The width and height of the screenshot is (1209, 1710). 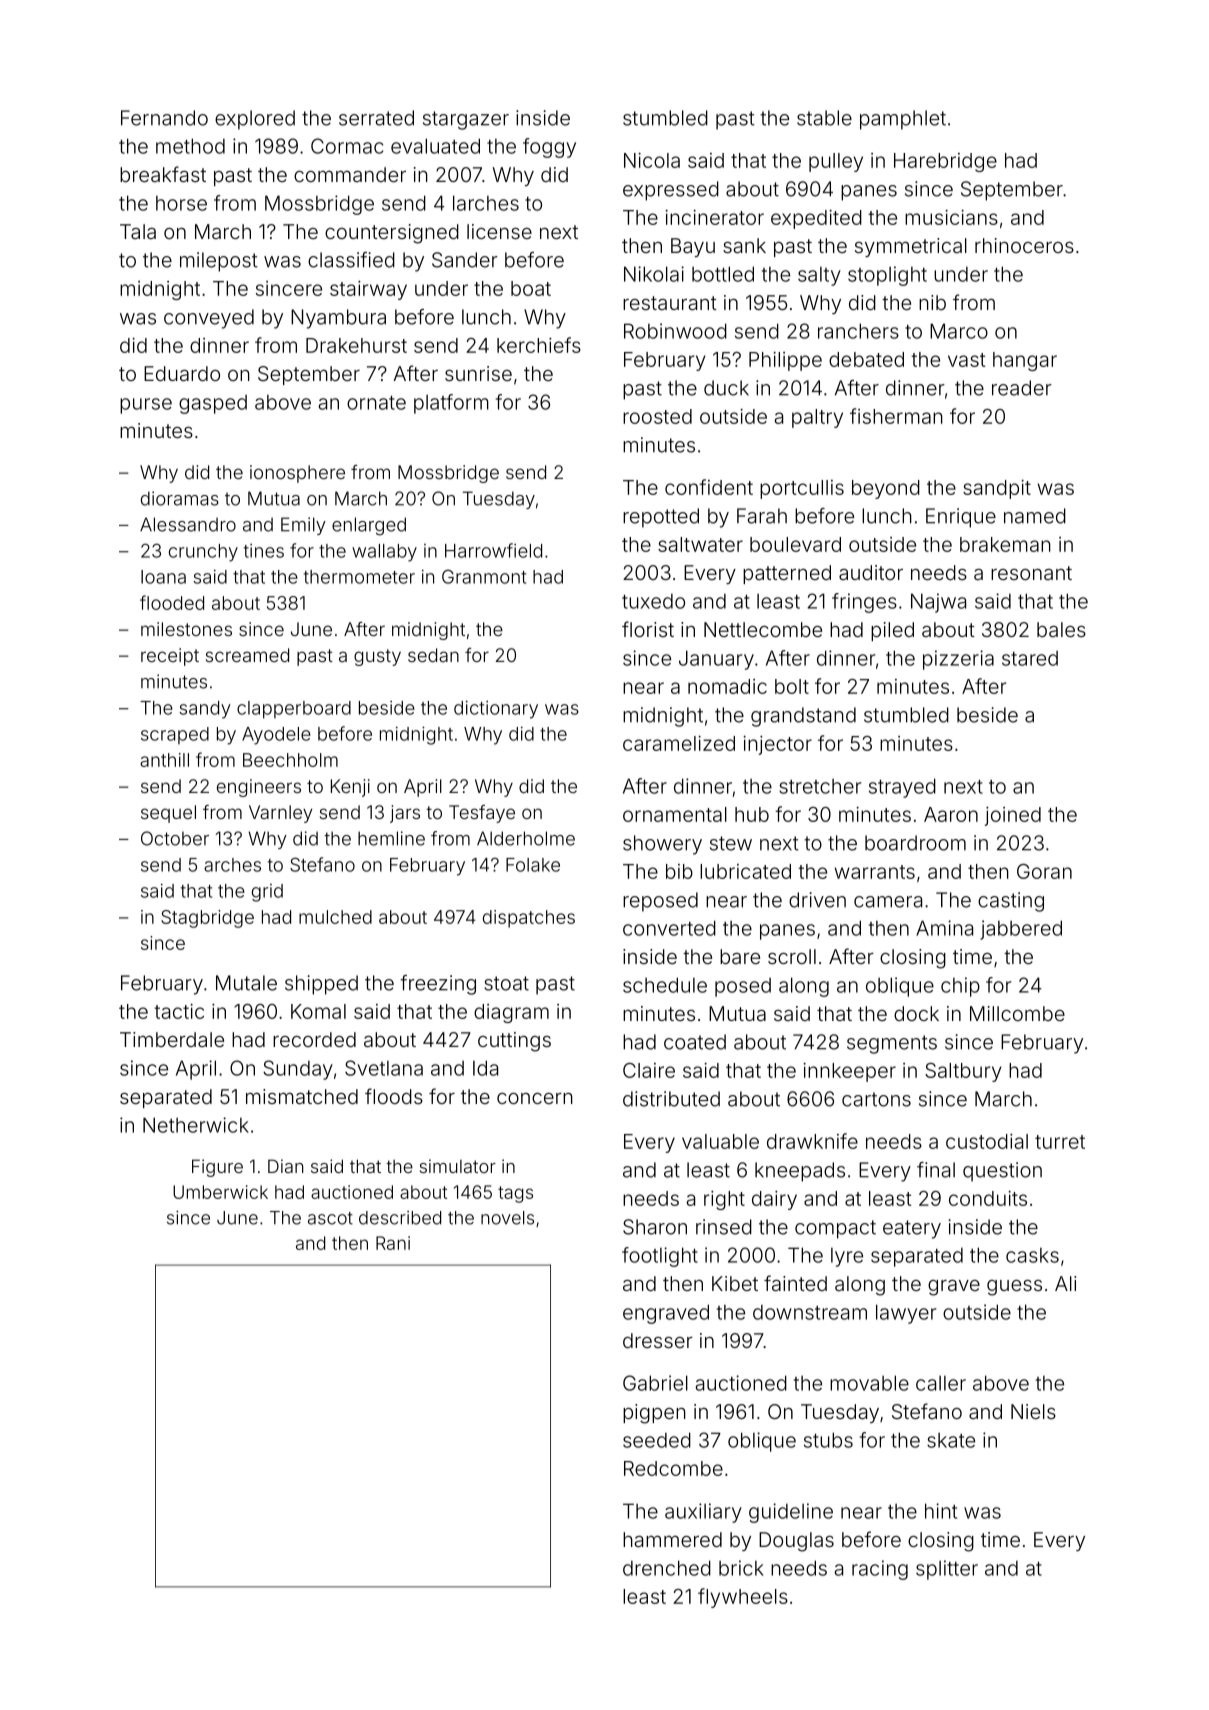 What do you see at coordinates (209, 319) in the screenshot?
I see `conveyed` at bounding box center [209, 319].
